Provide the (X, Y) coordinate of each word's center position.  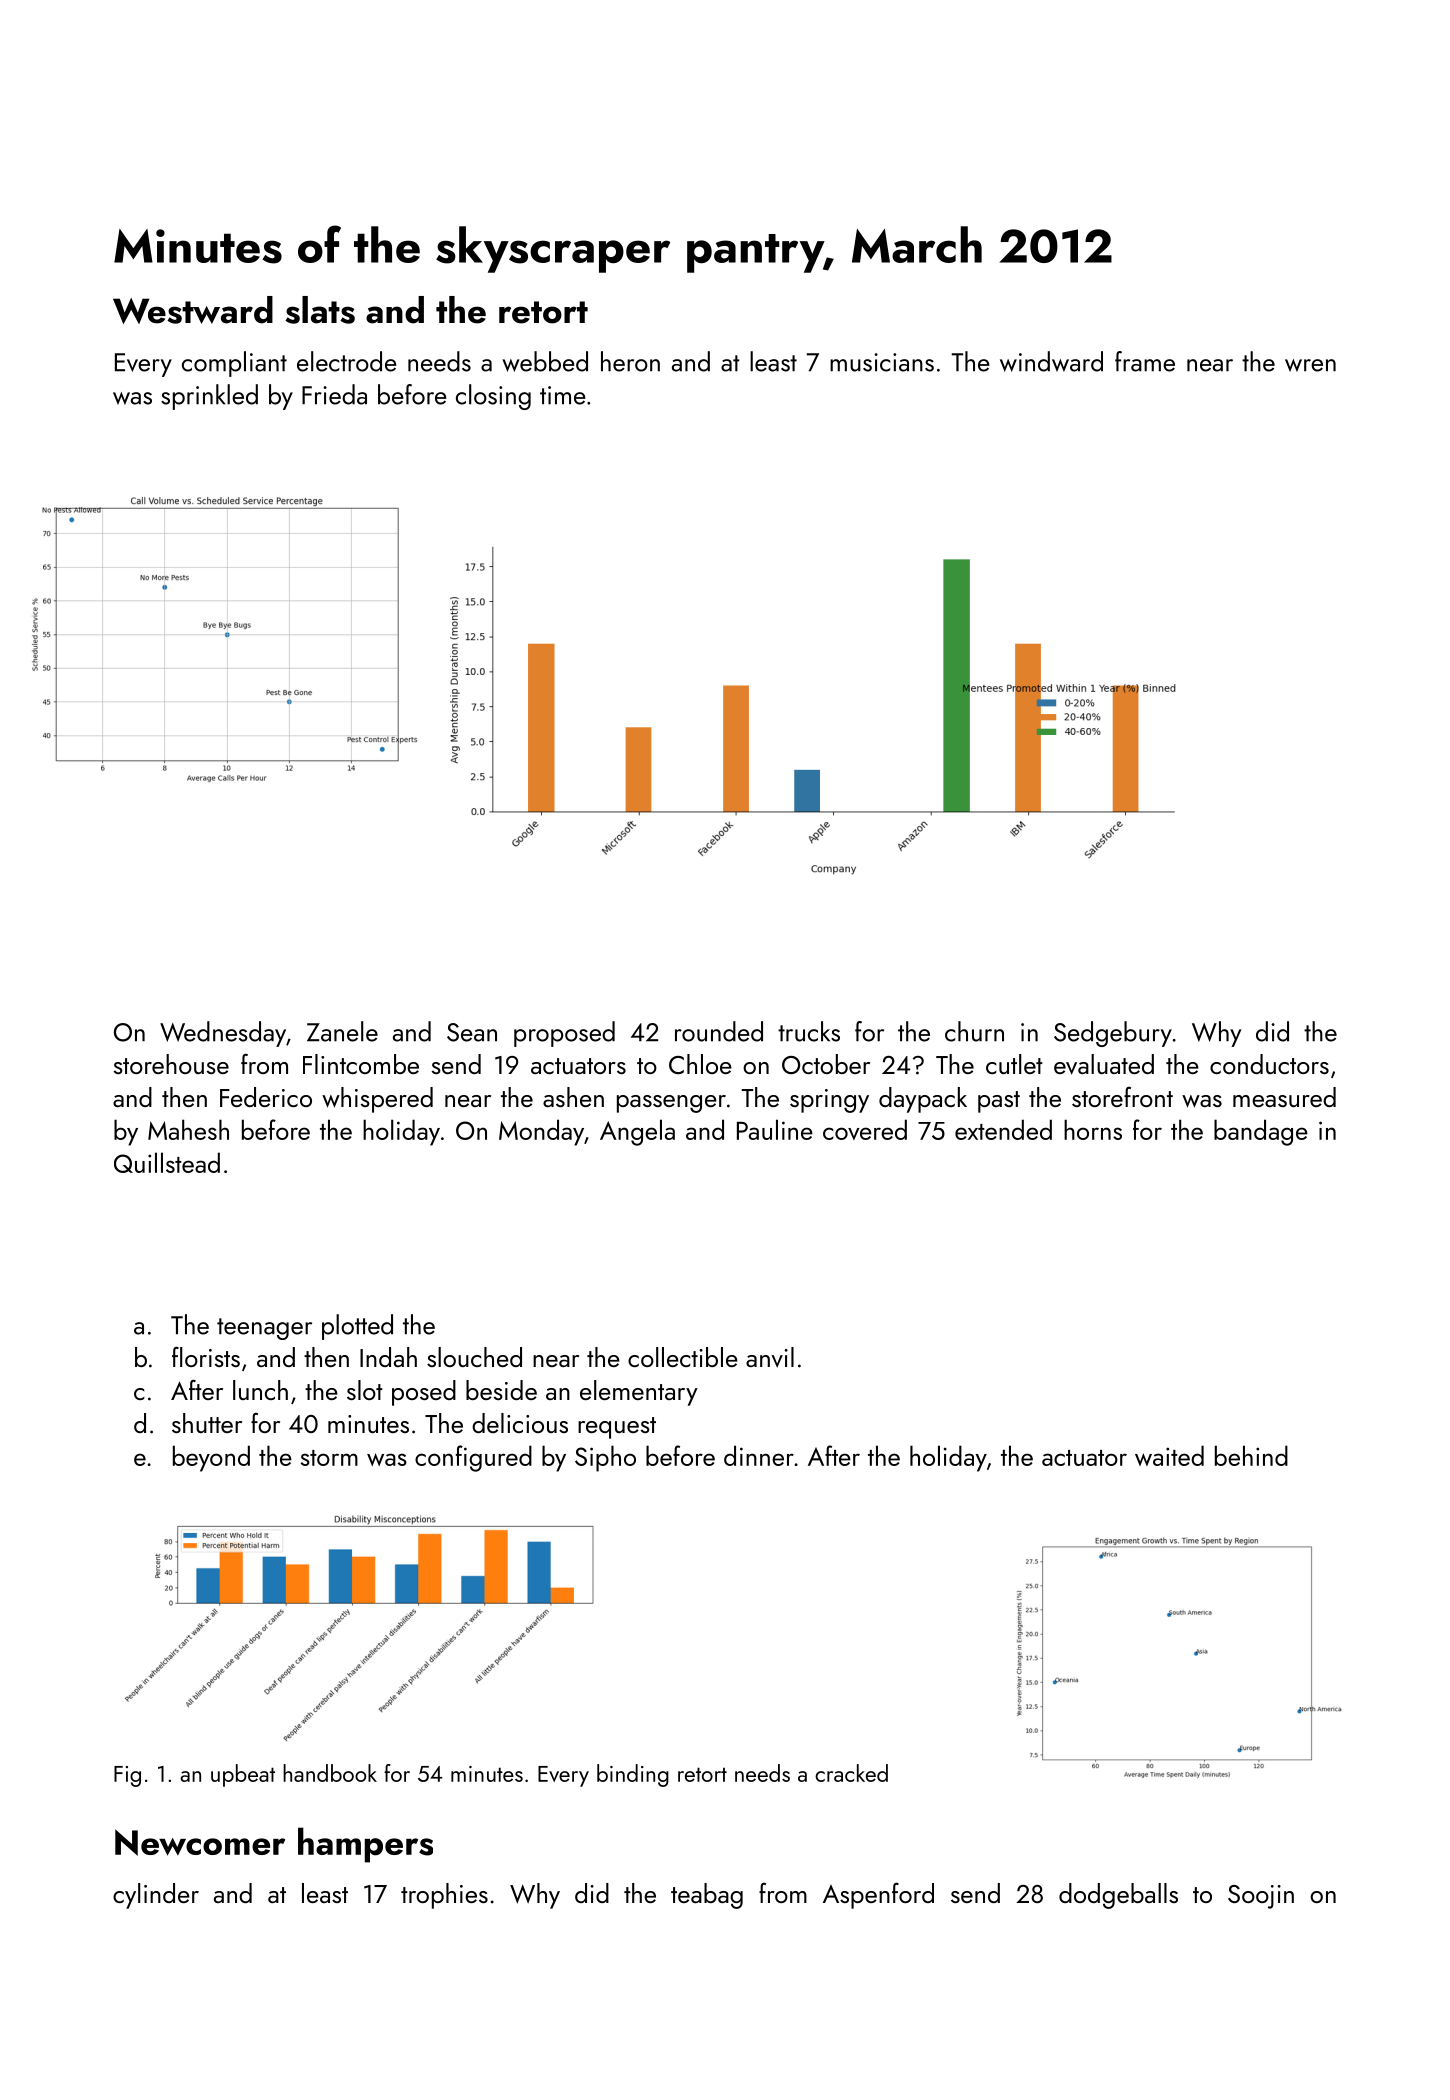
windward (1051, 361)
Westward (193, 310)
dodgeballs (1118, 1896)
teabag (707, 1896)
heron (630, 361)
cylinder (156, 1896)
